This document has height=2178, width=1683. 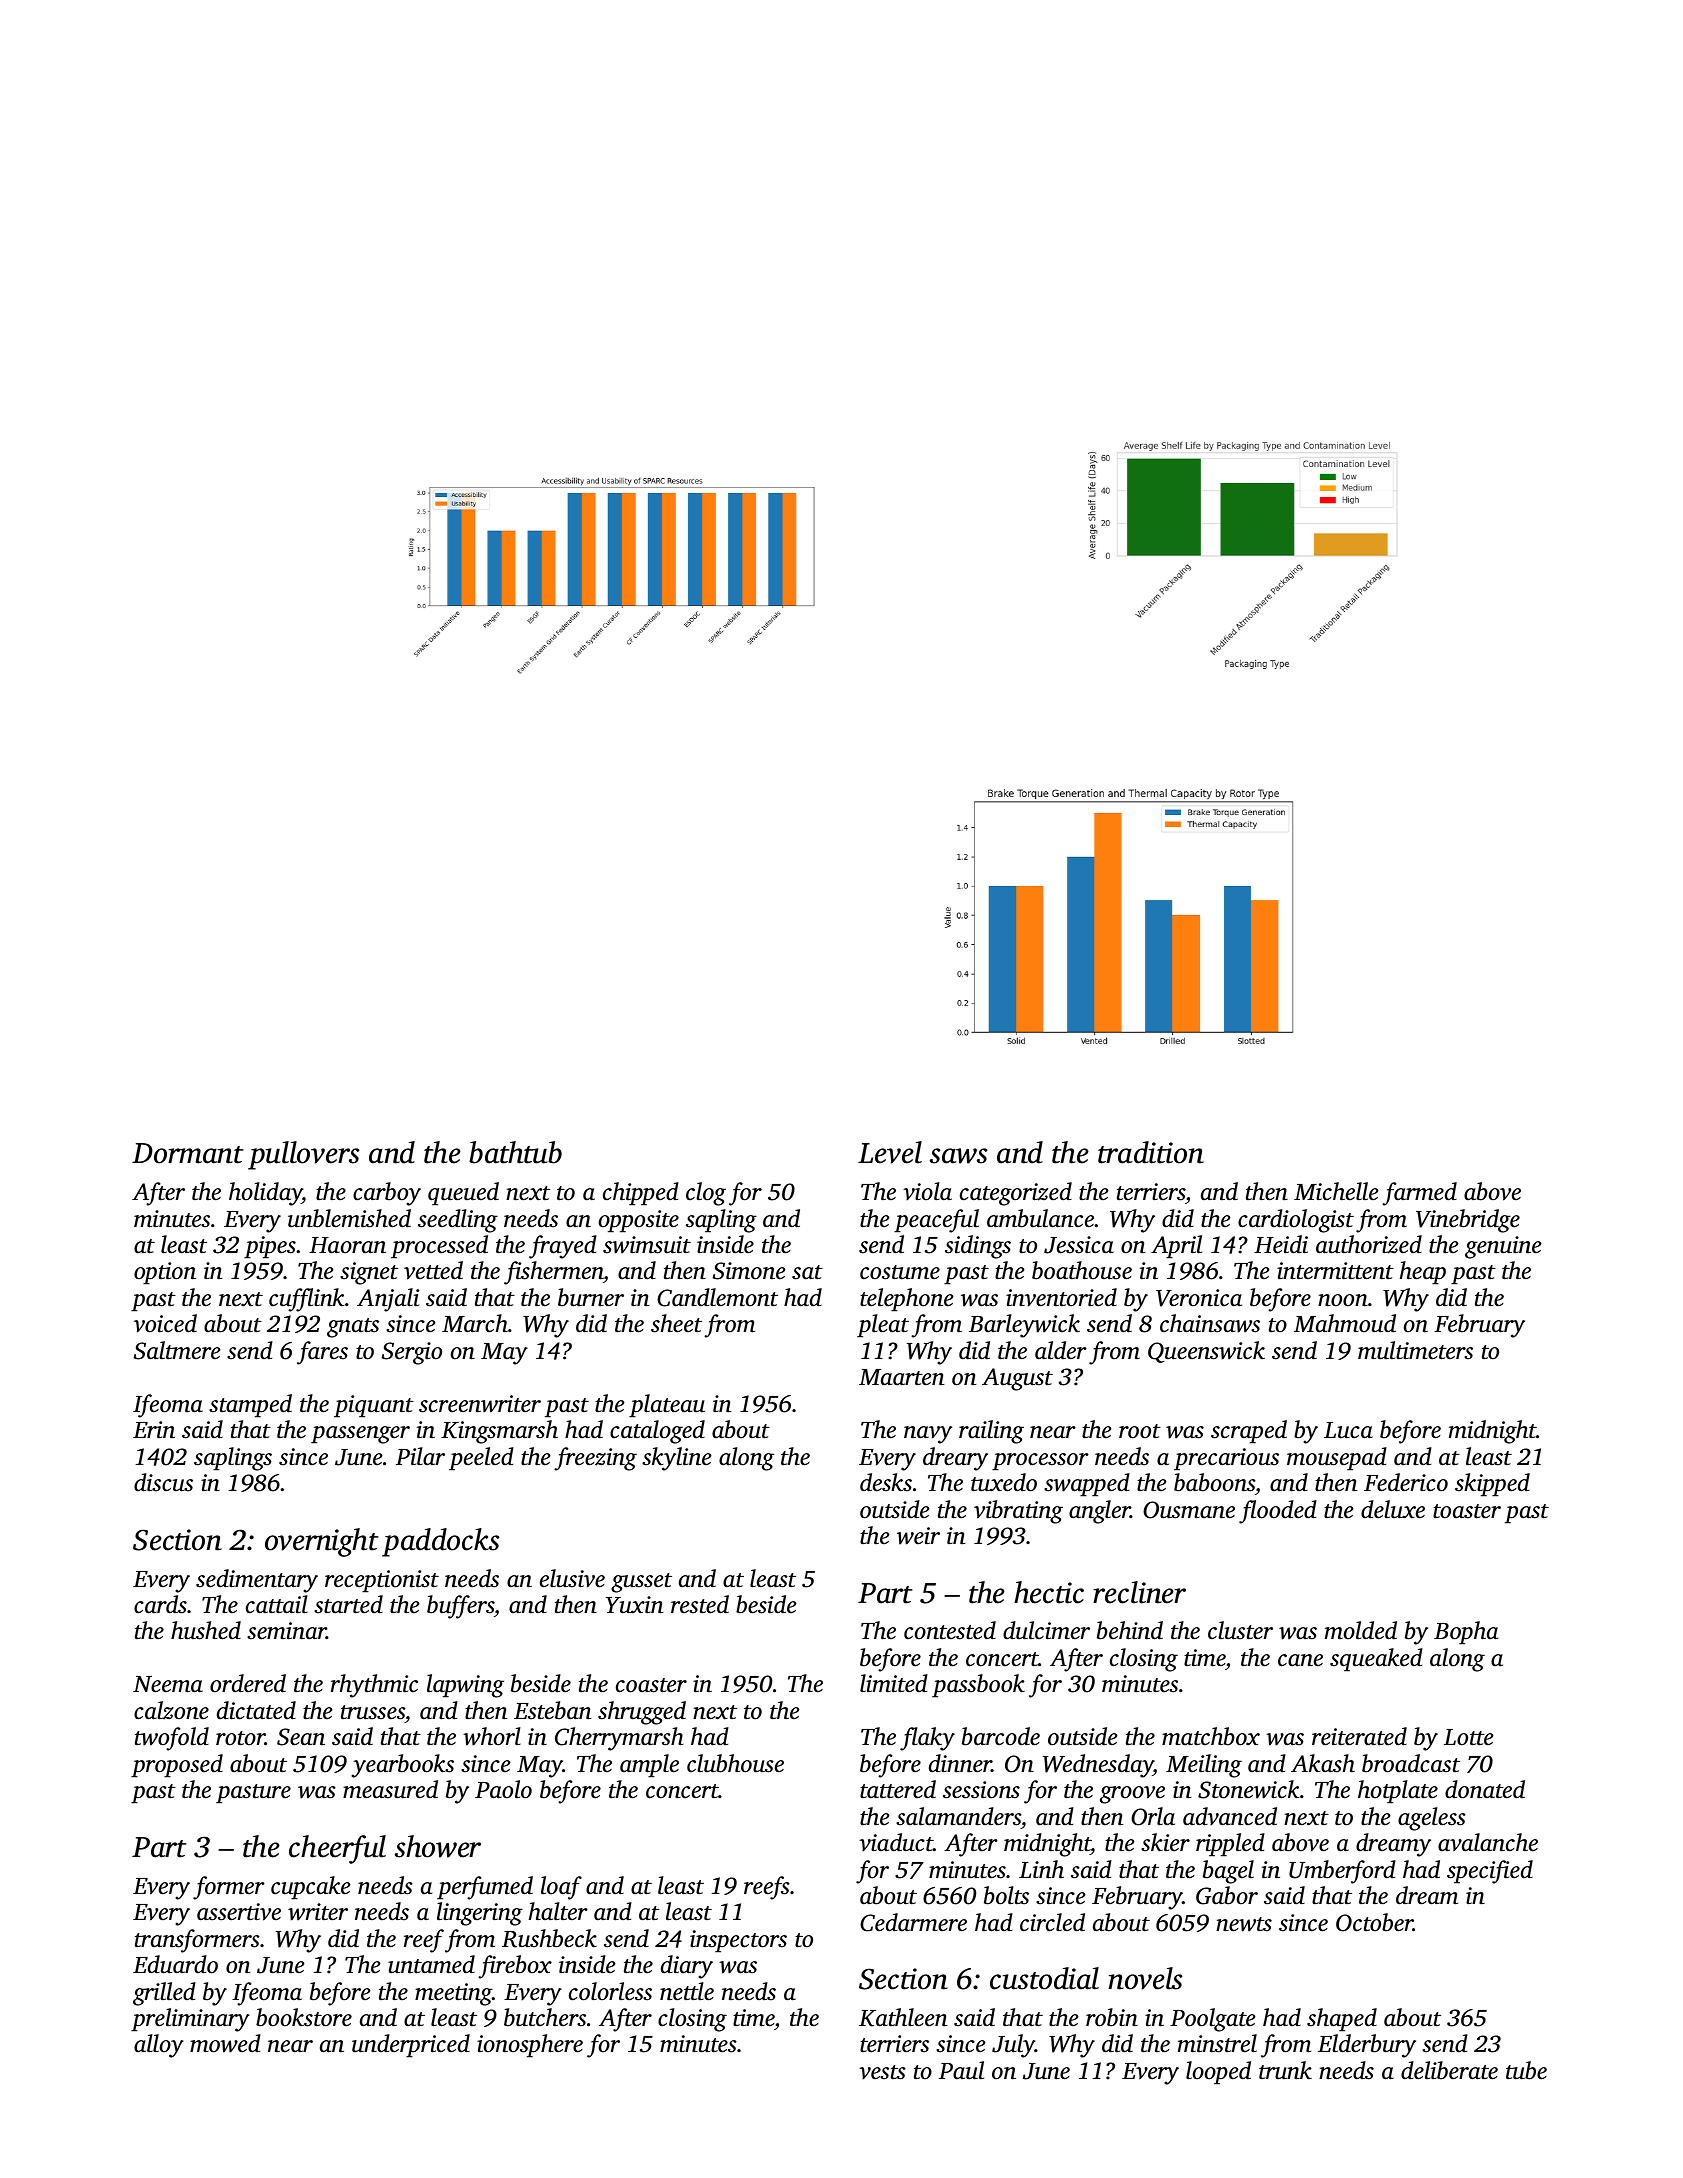 What do you see at coordinates (250, 1406) in the document?
I see `stamped` at bounding box center [250, 1406].
